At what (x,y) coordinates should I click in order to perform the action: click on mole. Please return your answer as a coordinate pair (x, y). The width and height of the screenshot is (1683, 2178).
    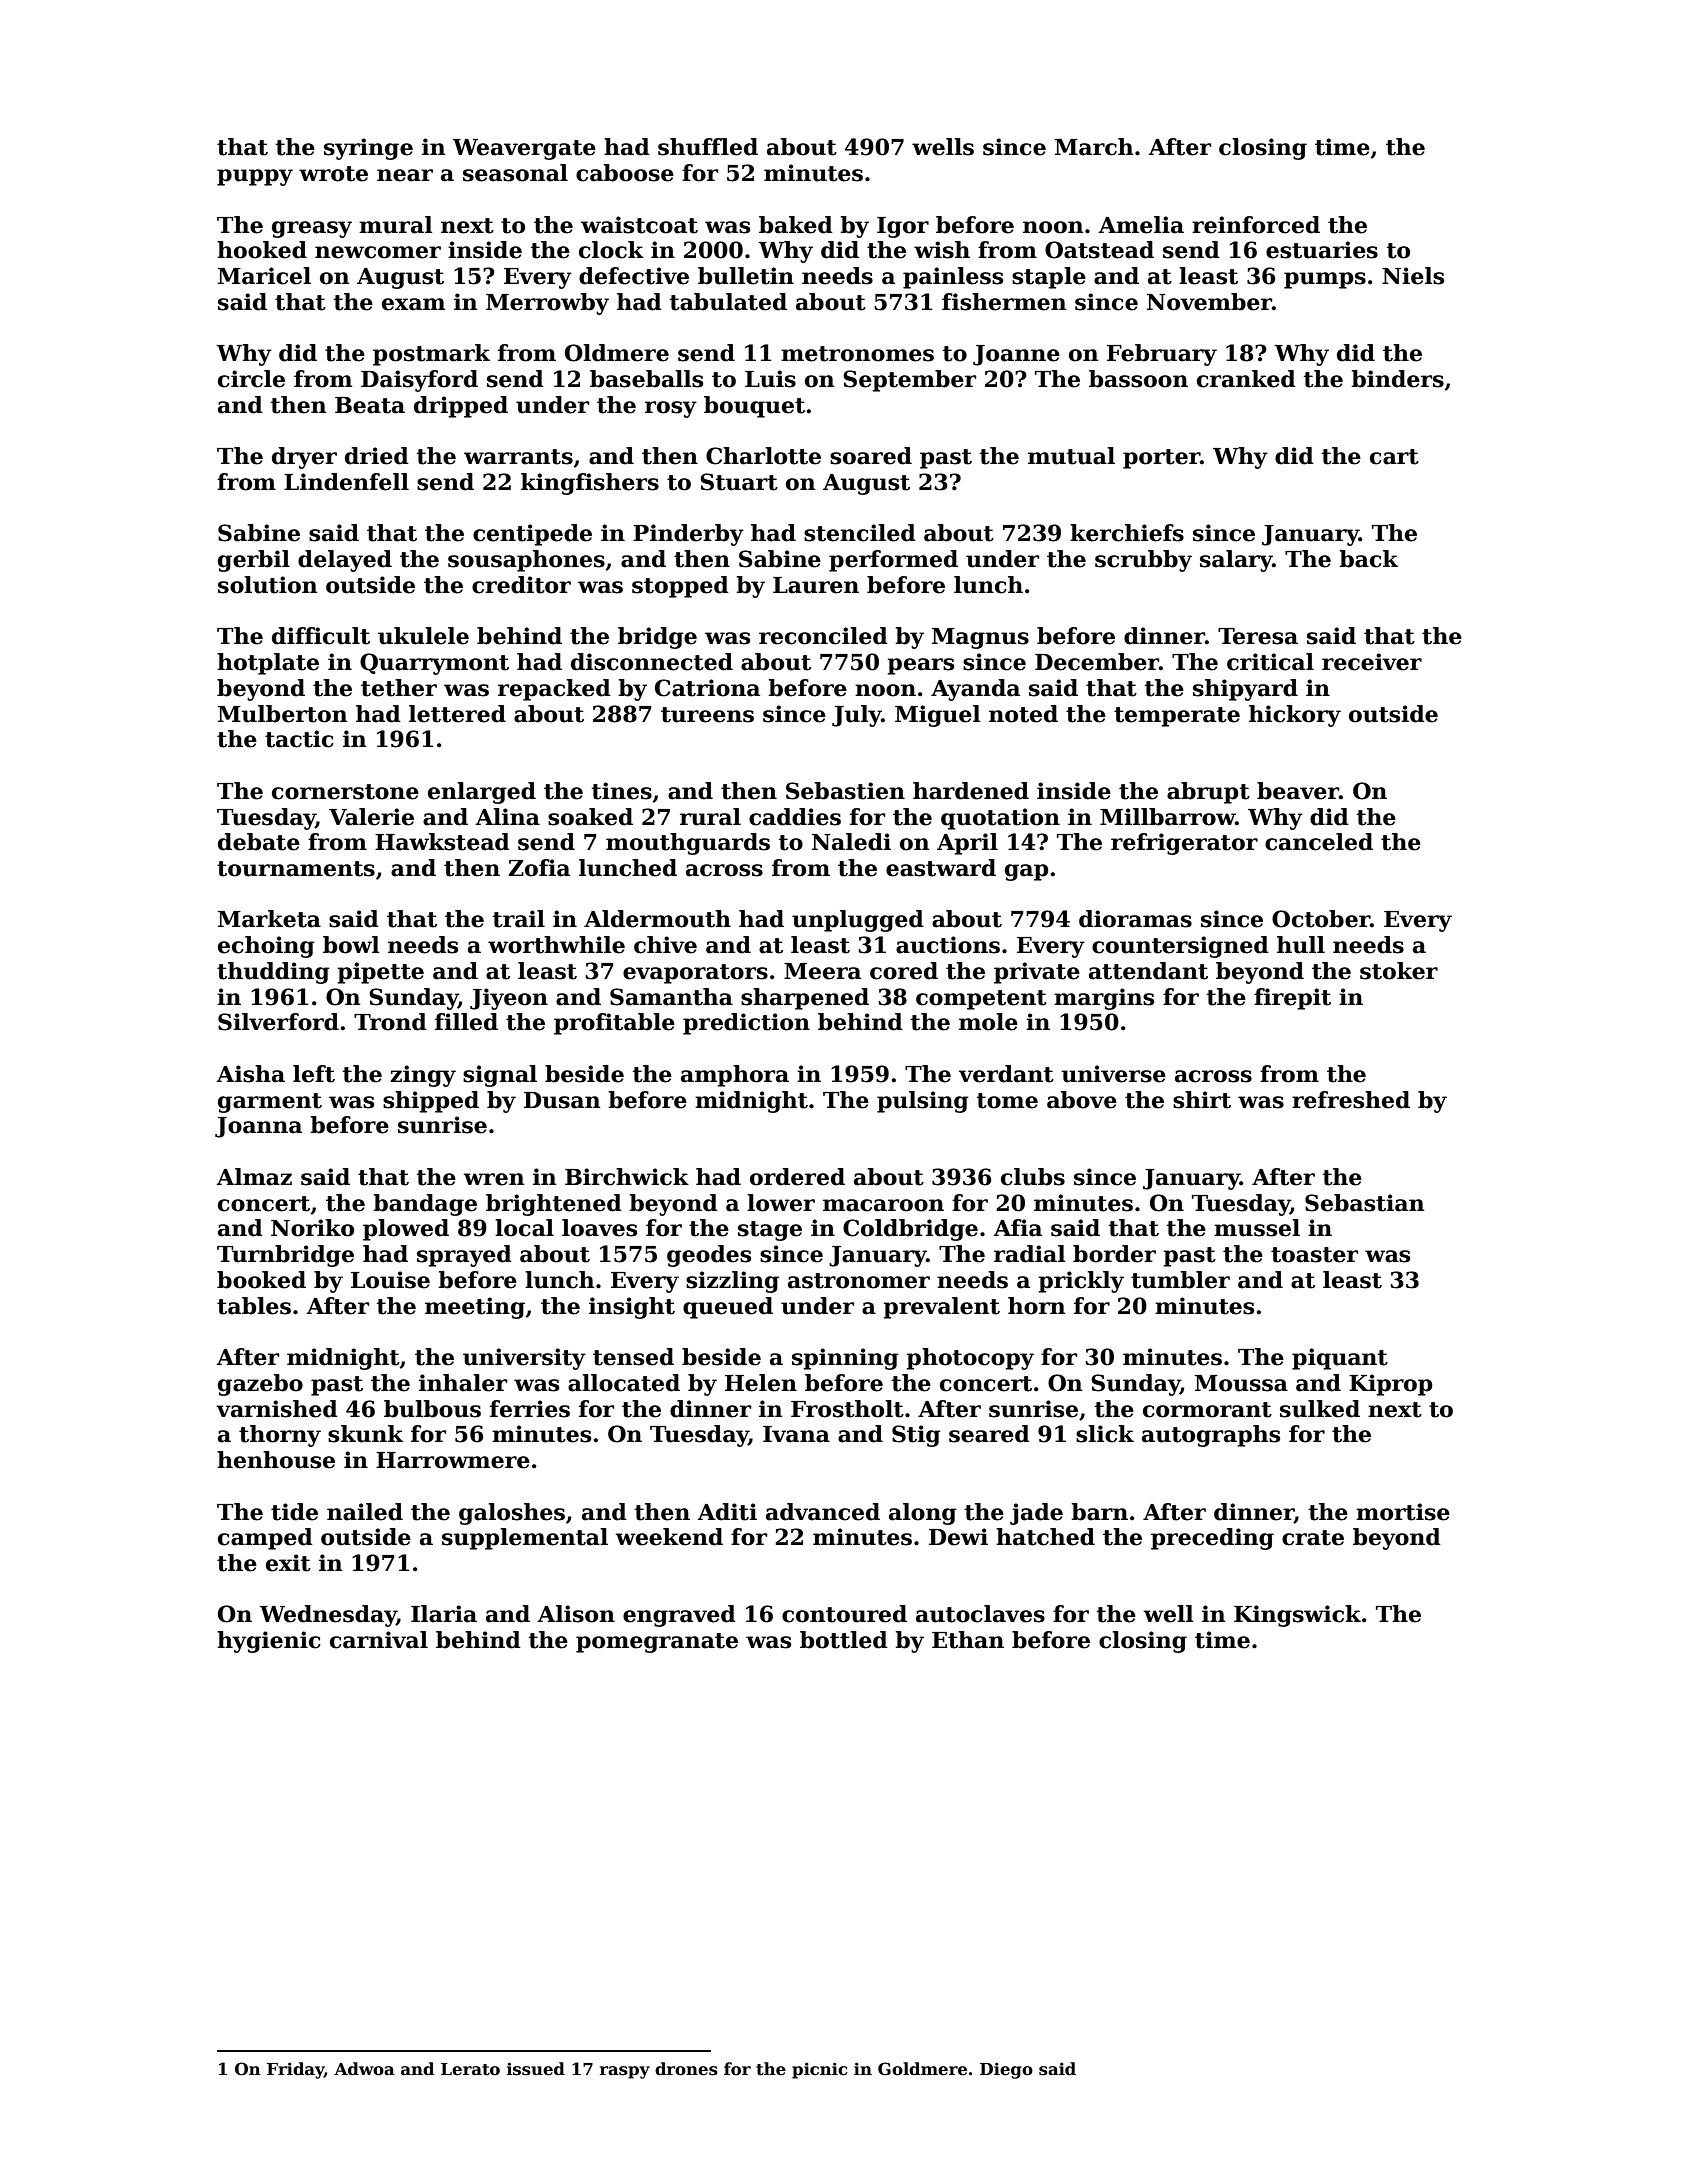
    Looking at the image, I should click on (988, 1022).
